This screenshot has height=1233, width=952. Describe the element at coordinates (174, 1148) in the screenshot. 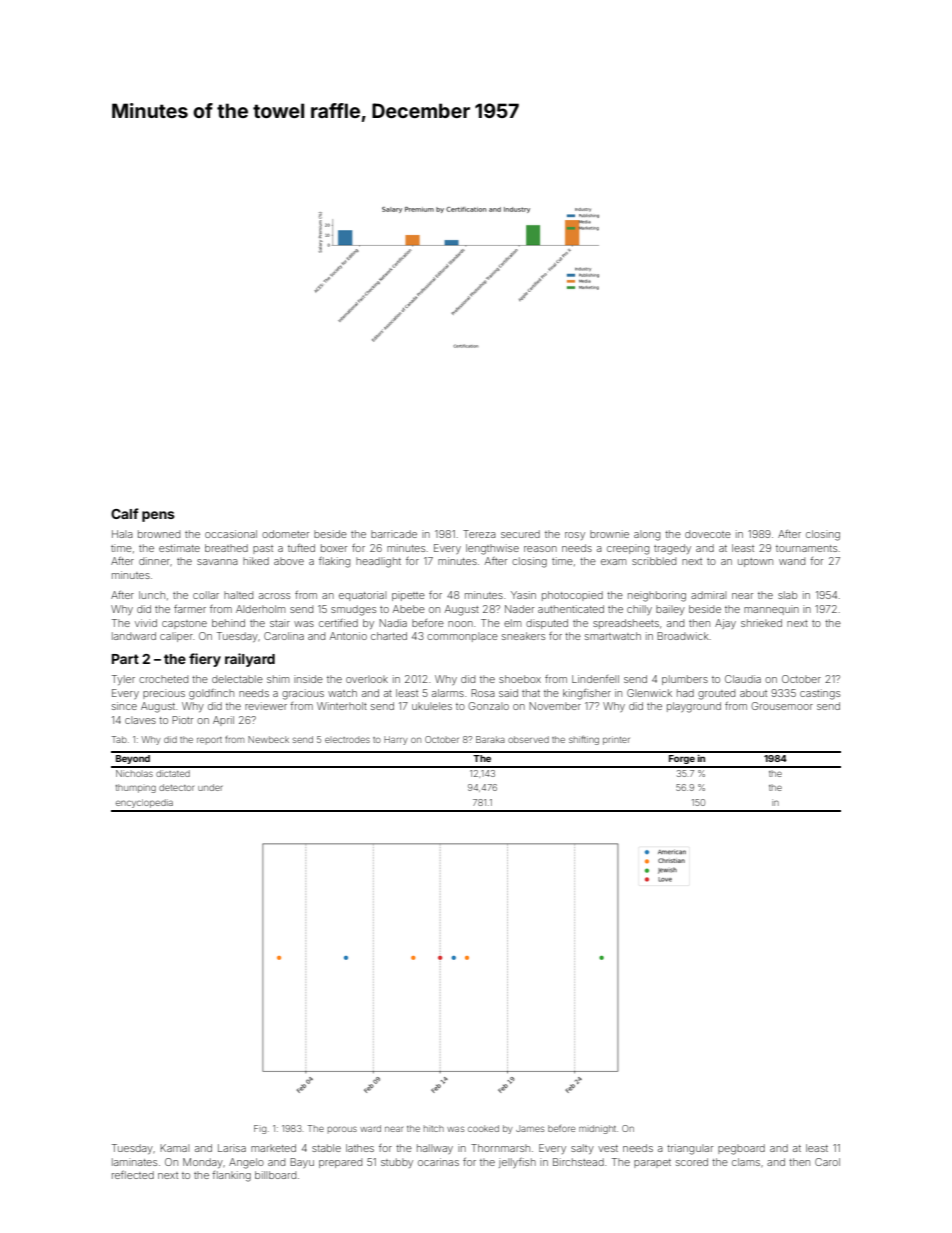

I see `Kamal` at that location.
